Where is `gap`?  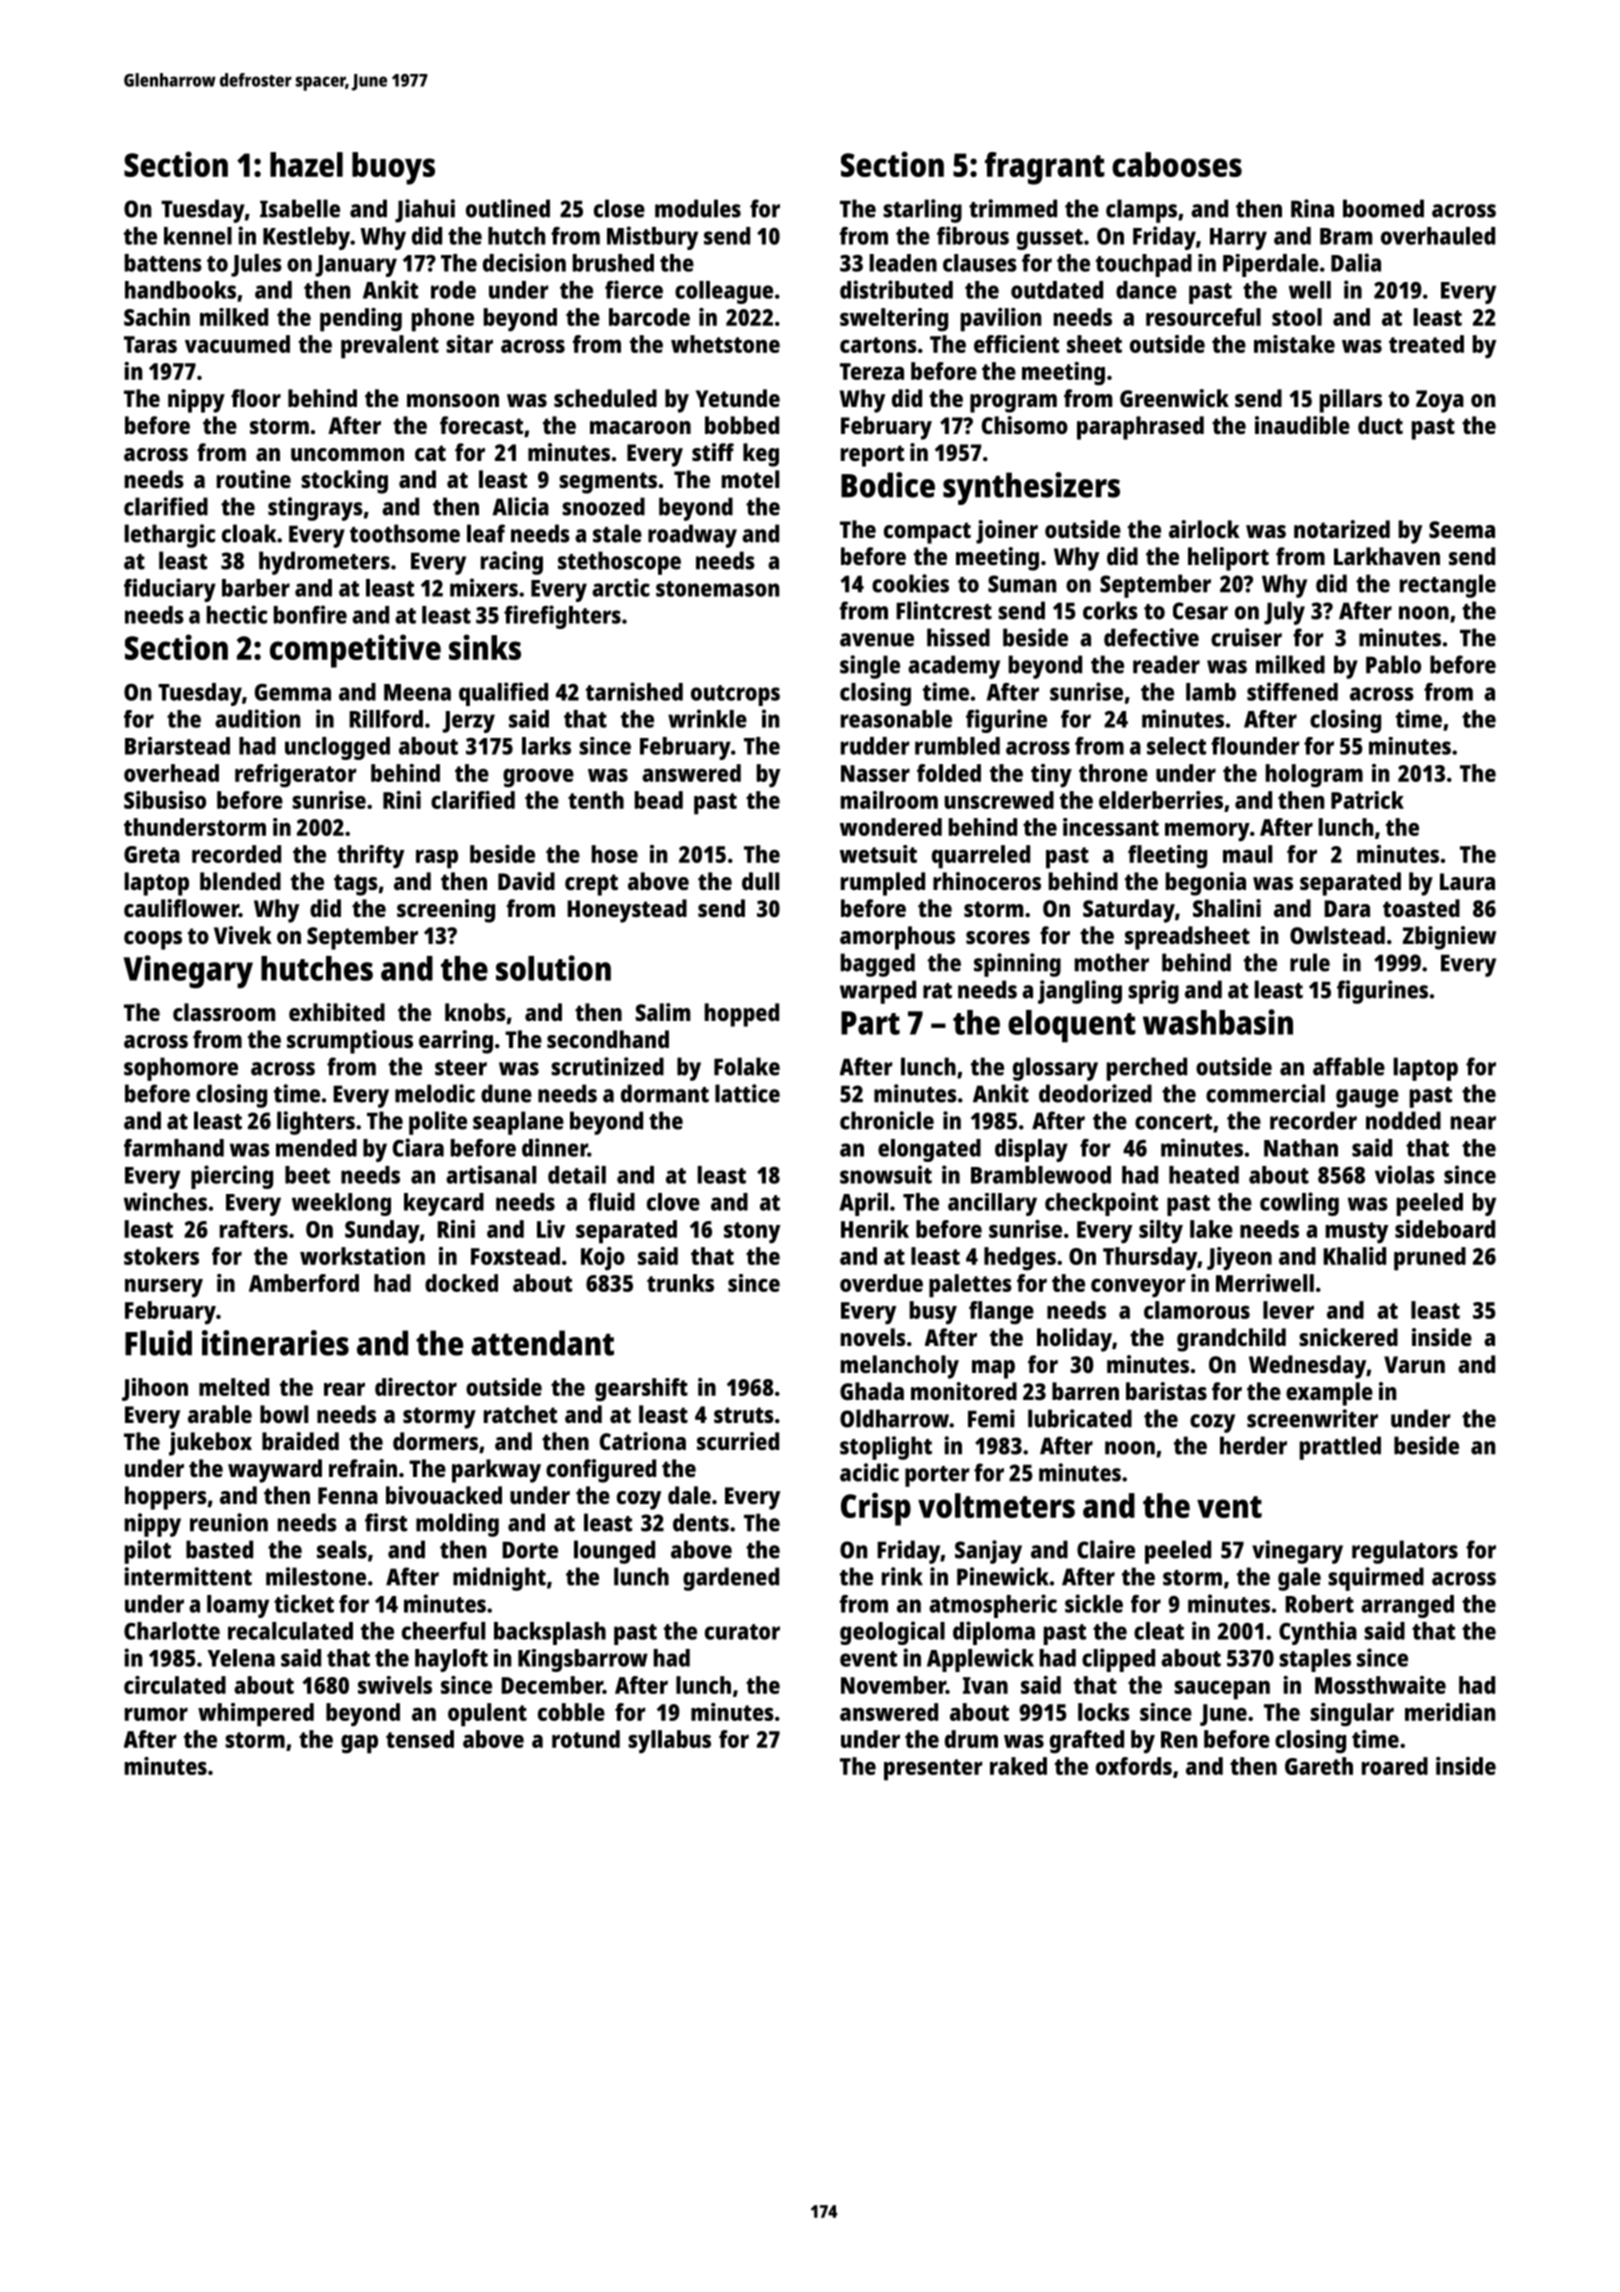 gap is located at coordinates (359, 1744).
